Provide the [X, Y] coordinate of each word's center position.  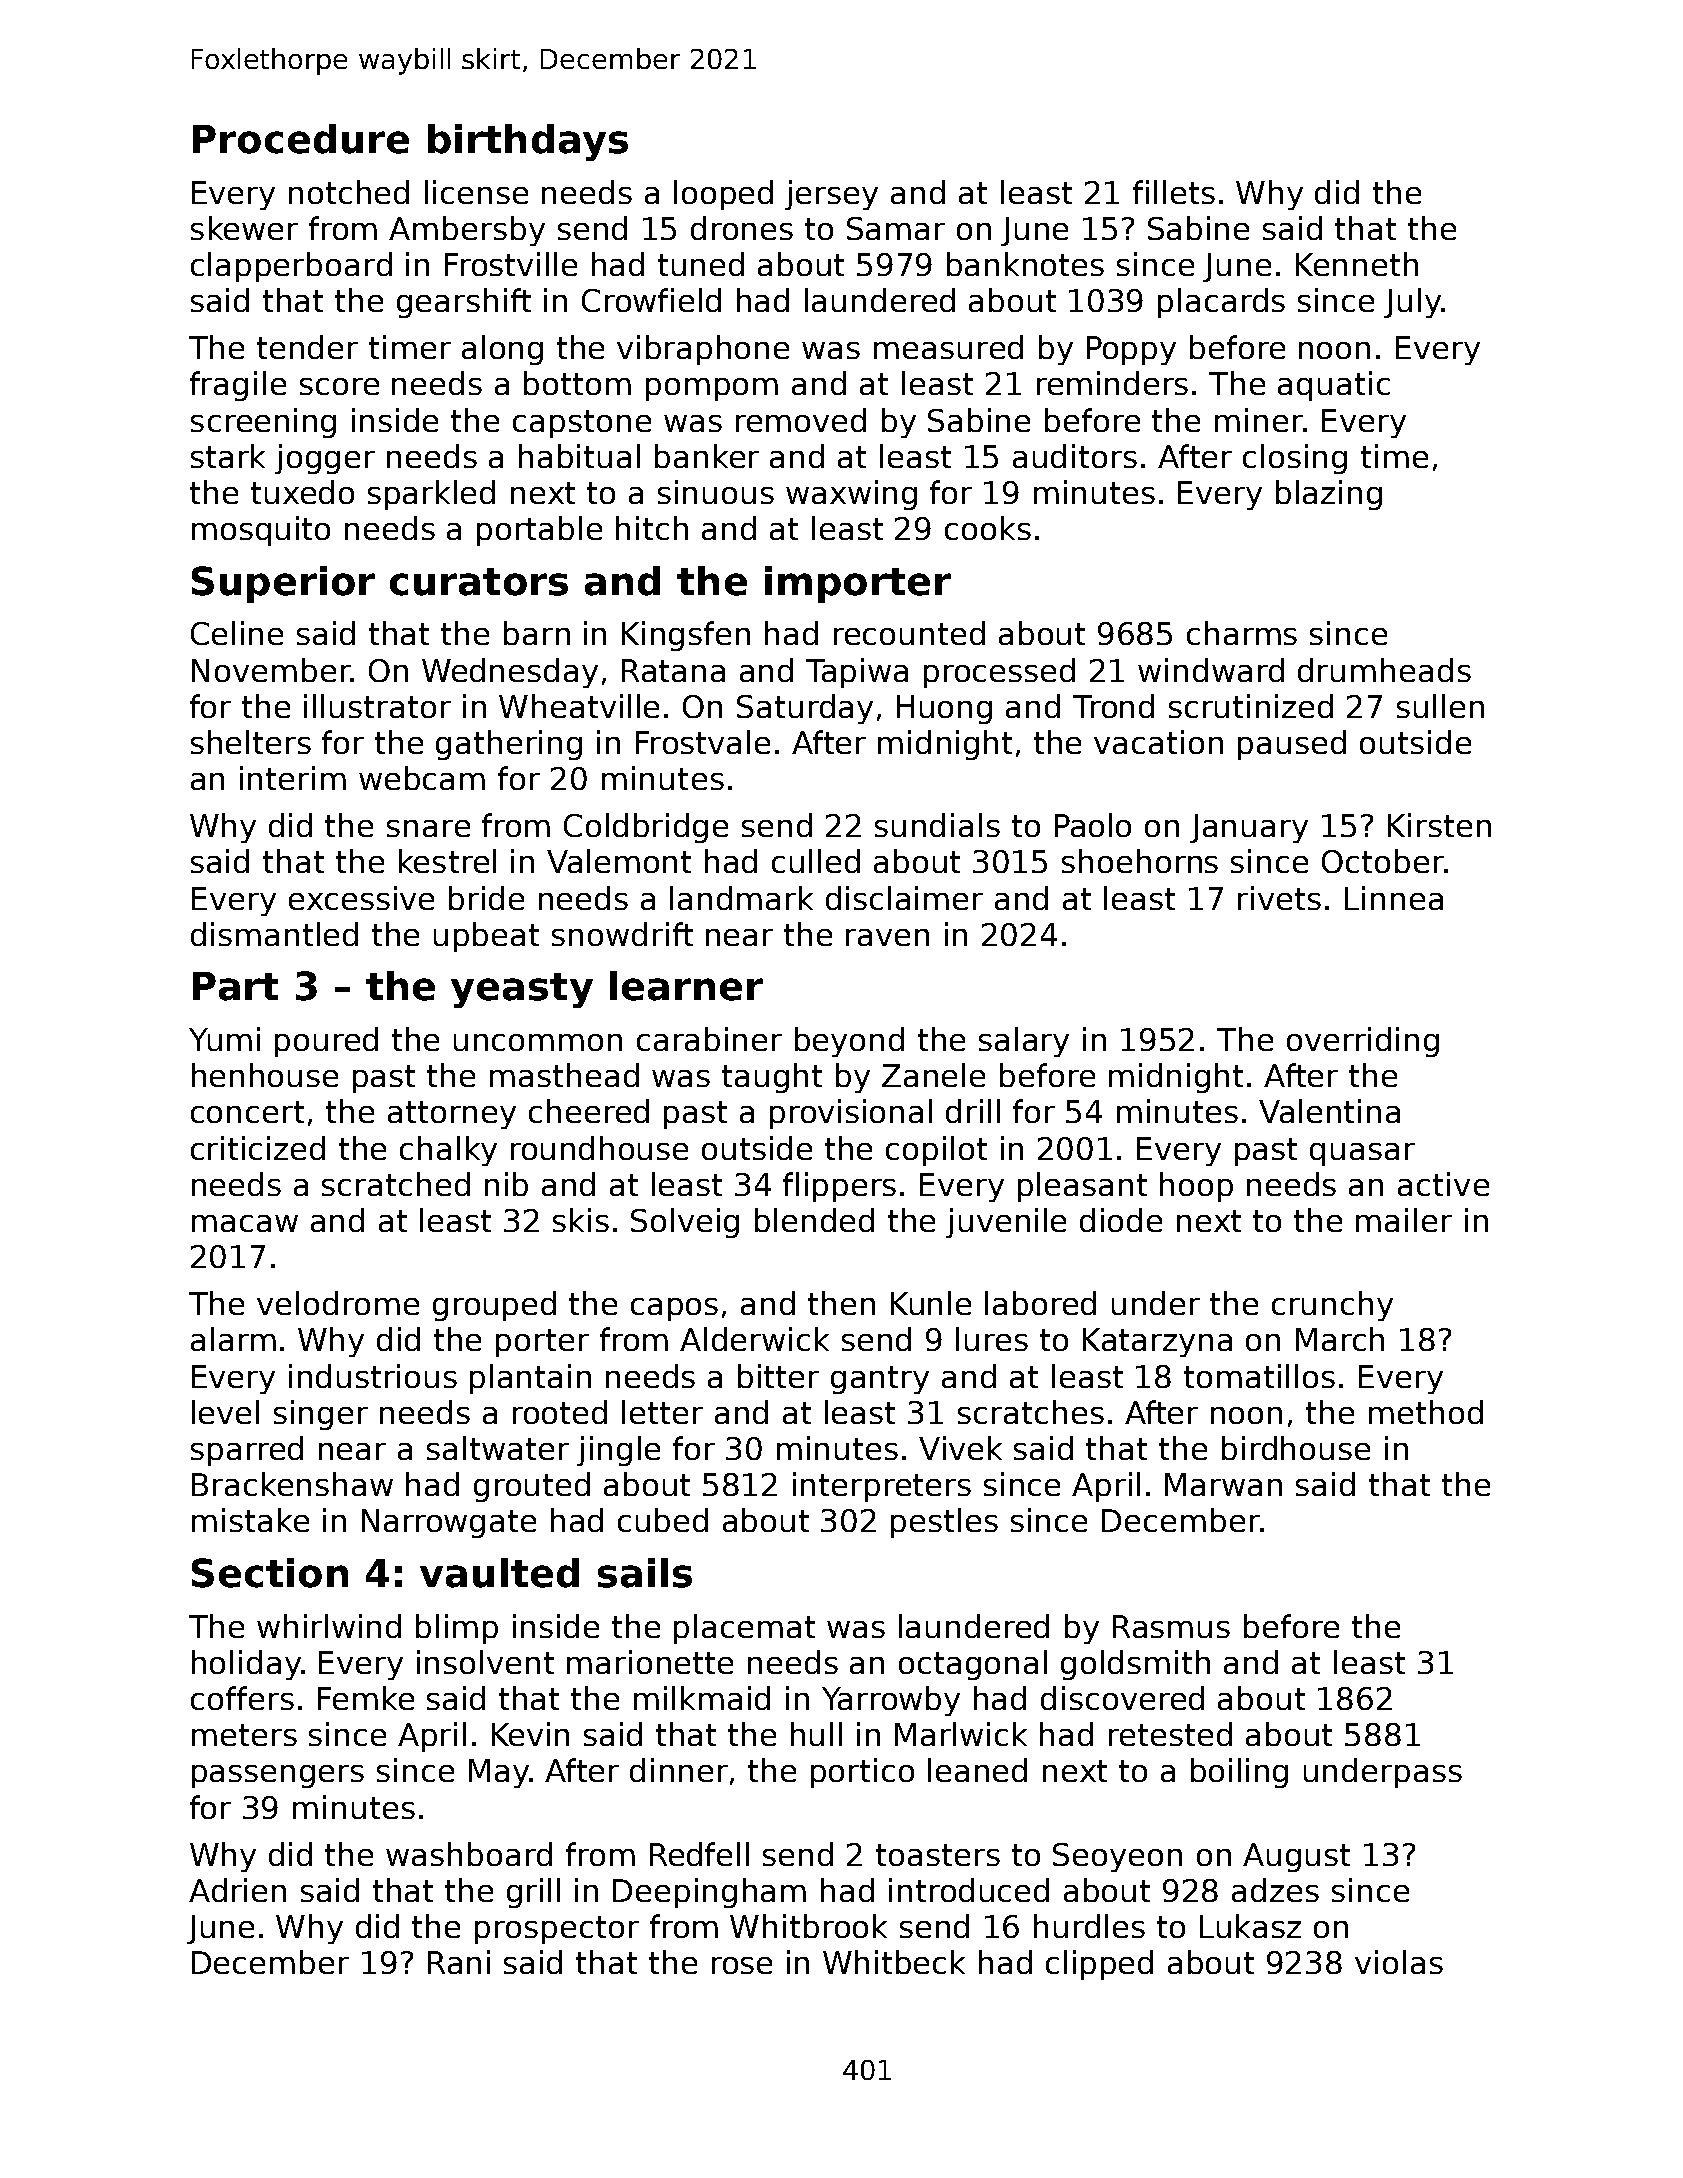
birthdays [528, 142]
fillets [1174, 192]
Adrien [237, 1890]
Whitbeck [894, 1962]
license [476, 192]
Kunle [931, 1303]
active [1443, 1184]
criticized [258, 1148]
